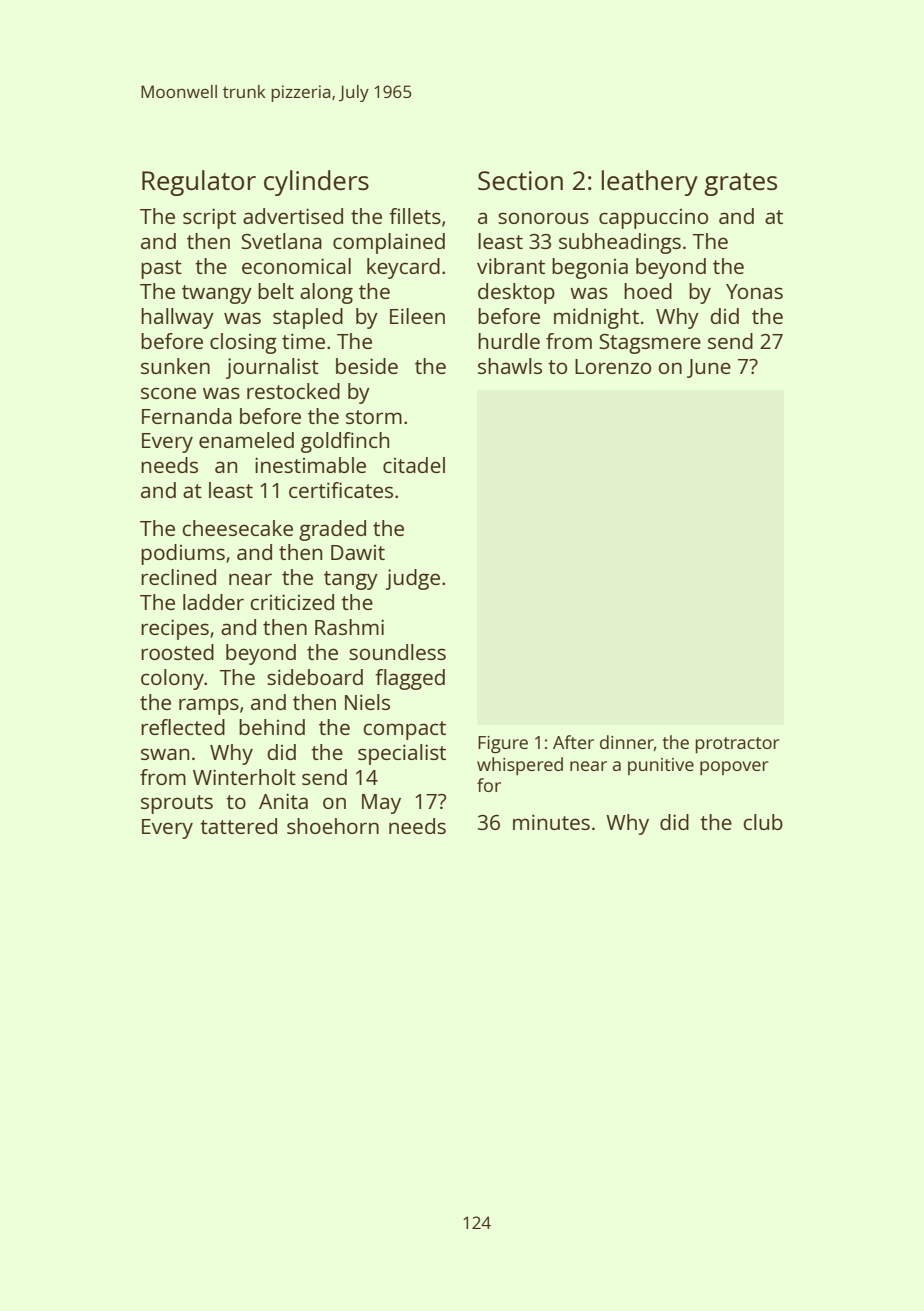 Image resolution: width=924 pixels, height=1311 pixels. Describe the element at coordinates (709, 368) in the screenshot. I see `June` at that location.
